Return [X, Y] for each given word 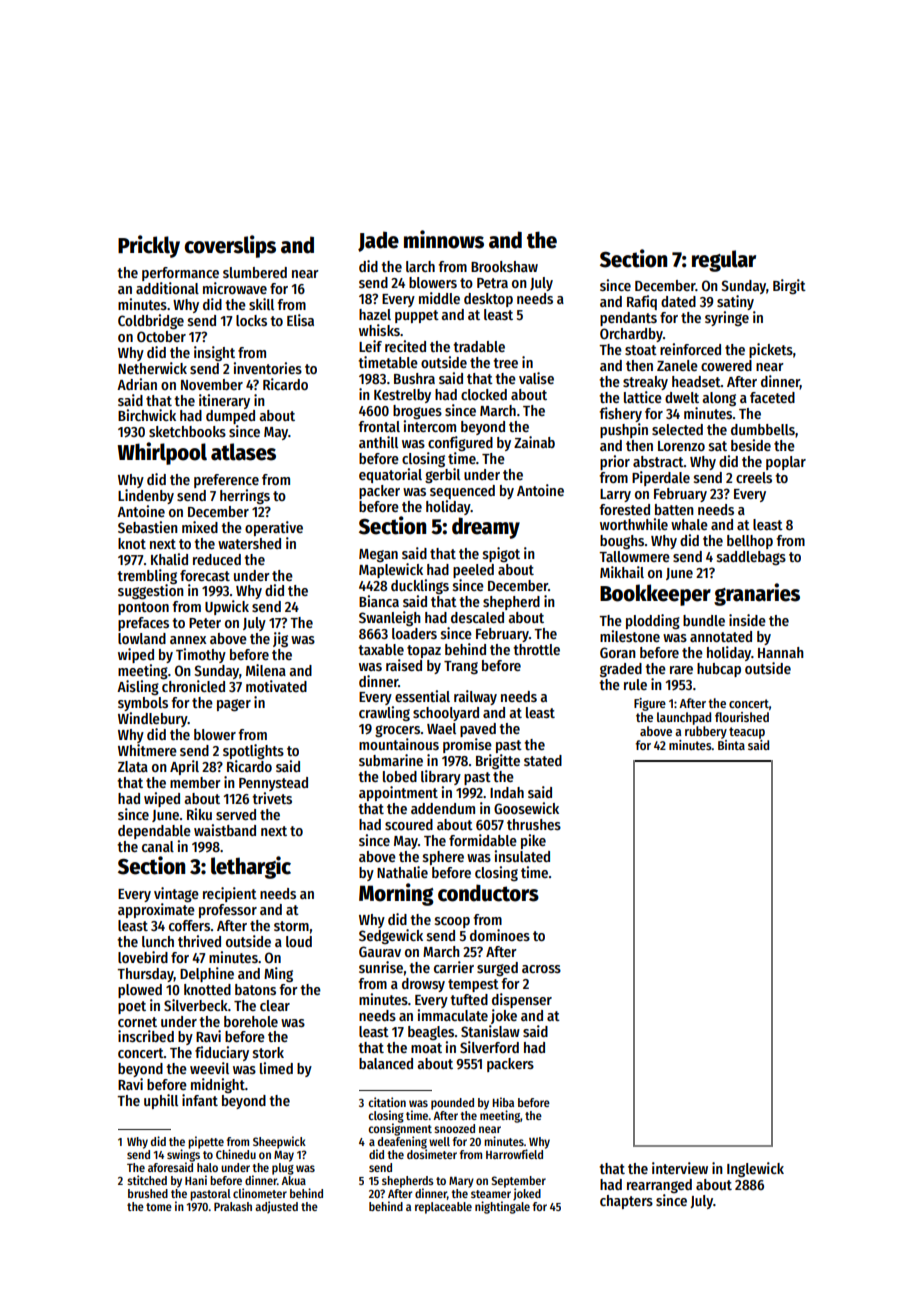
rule [635, 684]
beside [751, 445]
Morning [396, 894]
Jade [378, 241]
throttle [536, 649]
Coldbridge [151, 321]
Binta [731, 745]
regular [724, 261]
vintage [176, 894]
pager [234, 705]
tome [159, 1207]
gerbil [442, 475]
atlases [243, 452]
